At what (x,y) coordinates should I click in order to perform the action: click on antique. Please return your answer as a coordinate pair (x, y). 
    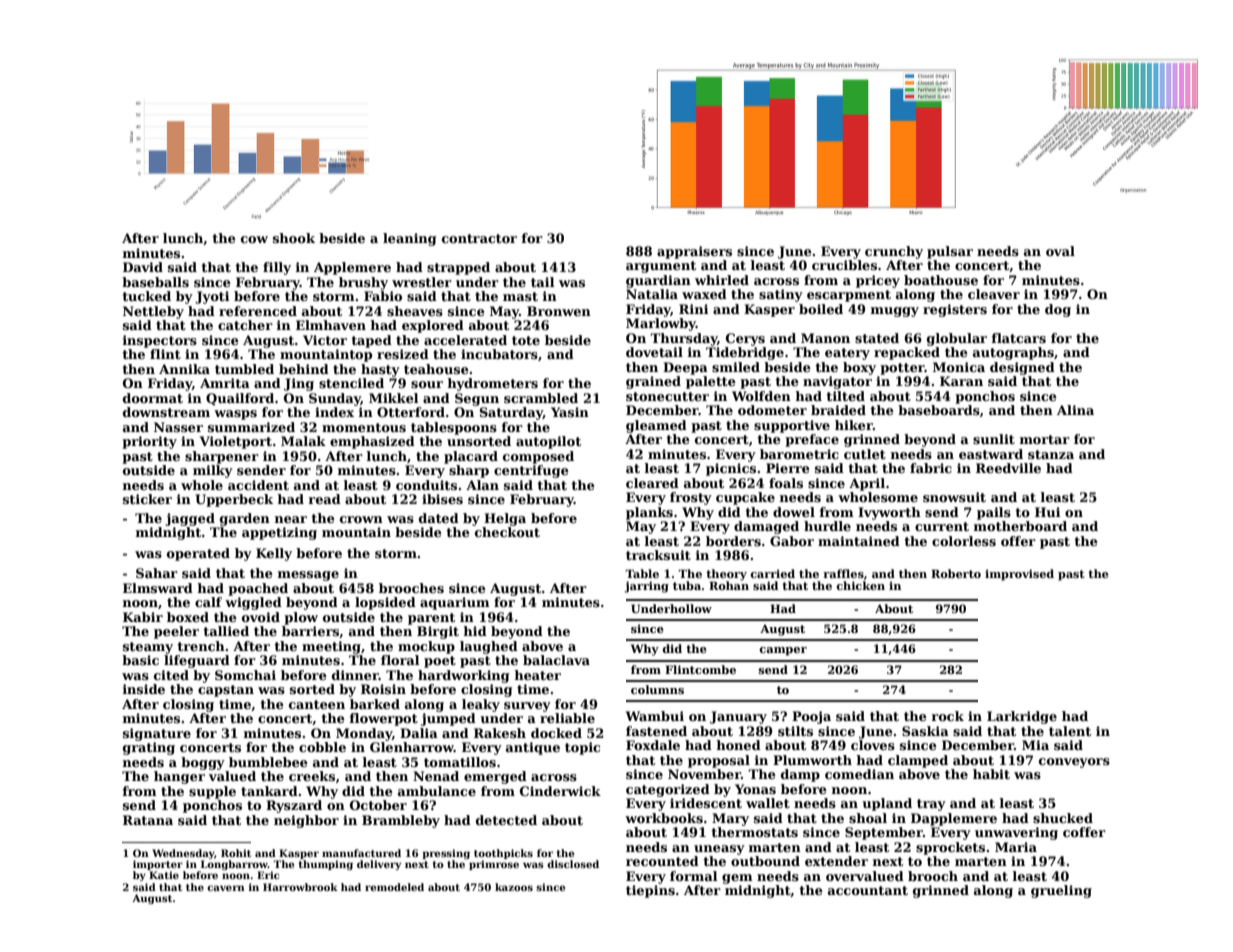
    Looking at the image, I should click on (533, 748).
